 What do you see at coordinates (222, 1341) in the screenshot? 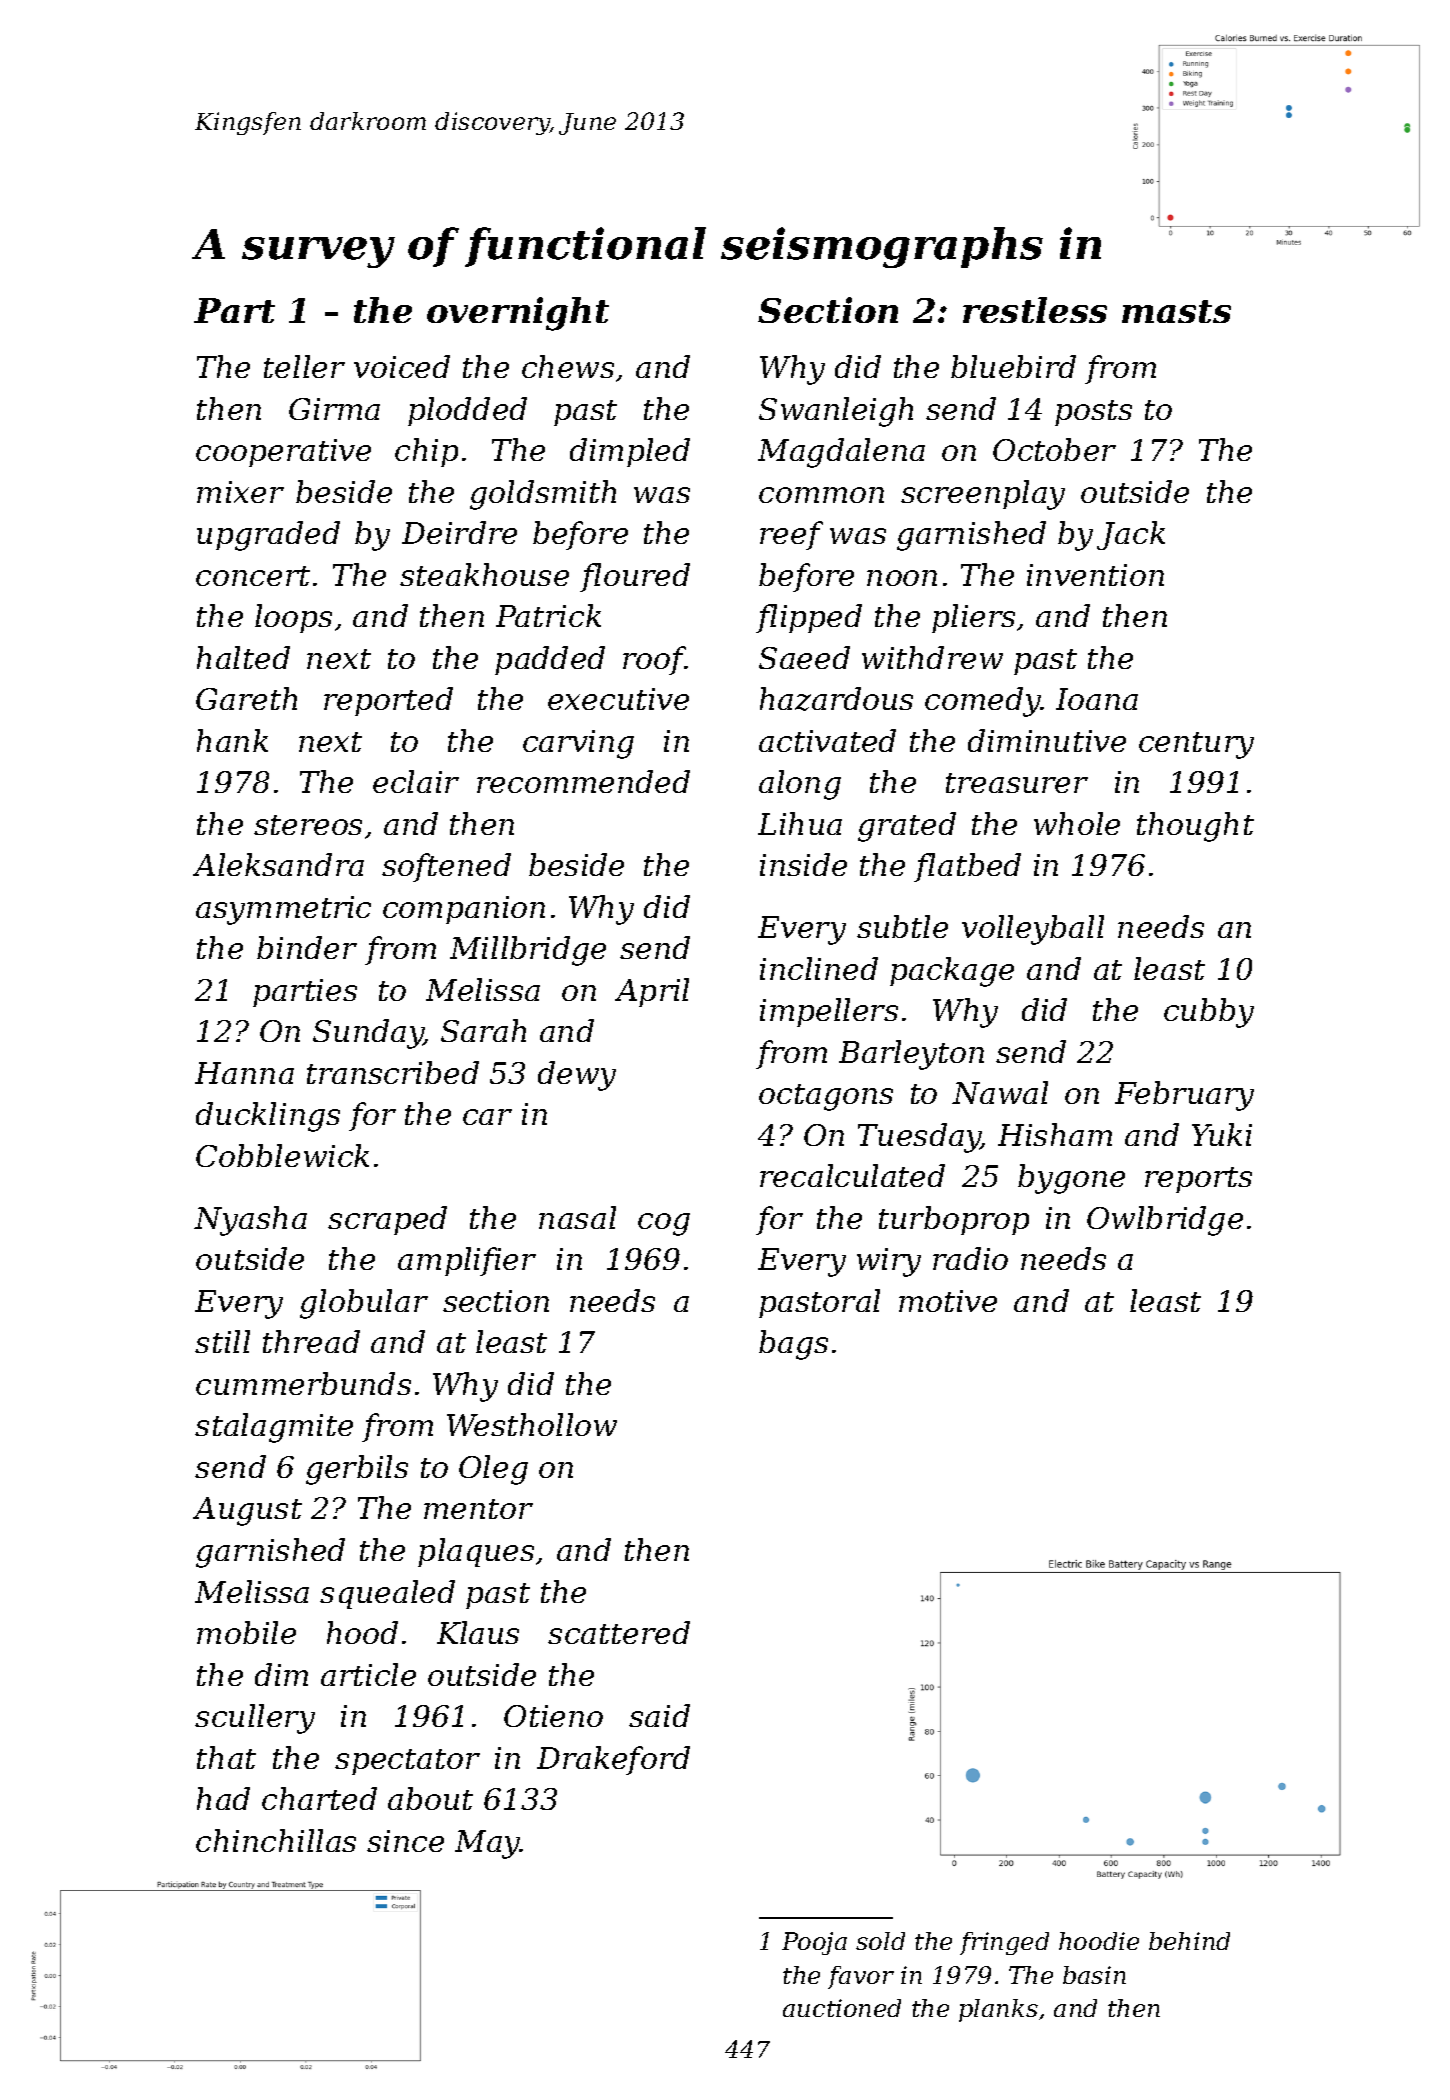
I see `still` at bounding box center [222, 1341].
